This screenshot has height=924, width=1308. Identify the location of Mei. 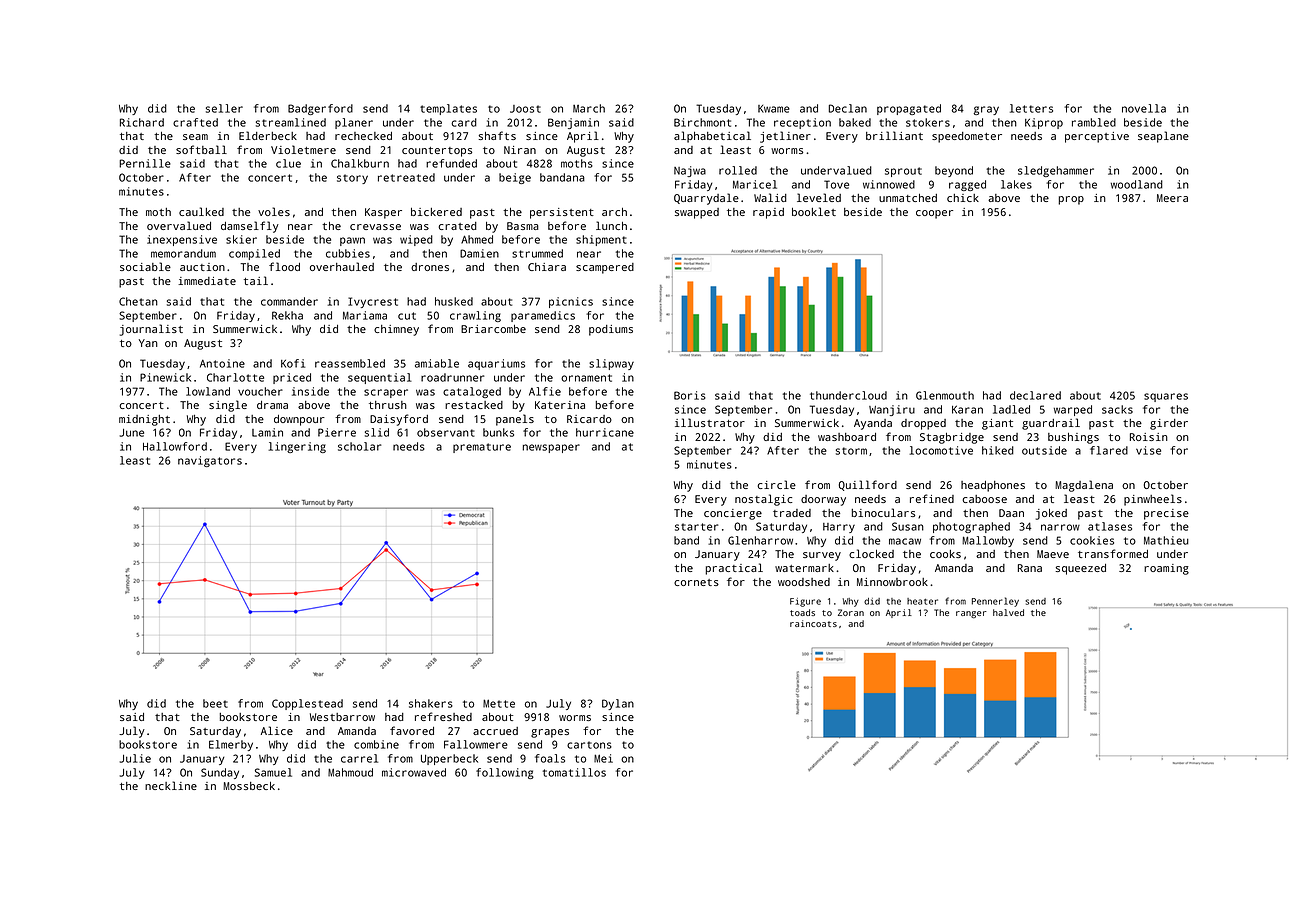
(603, 758).
